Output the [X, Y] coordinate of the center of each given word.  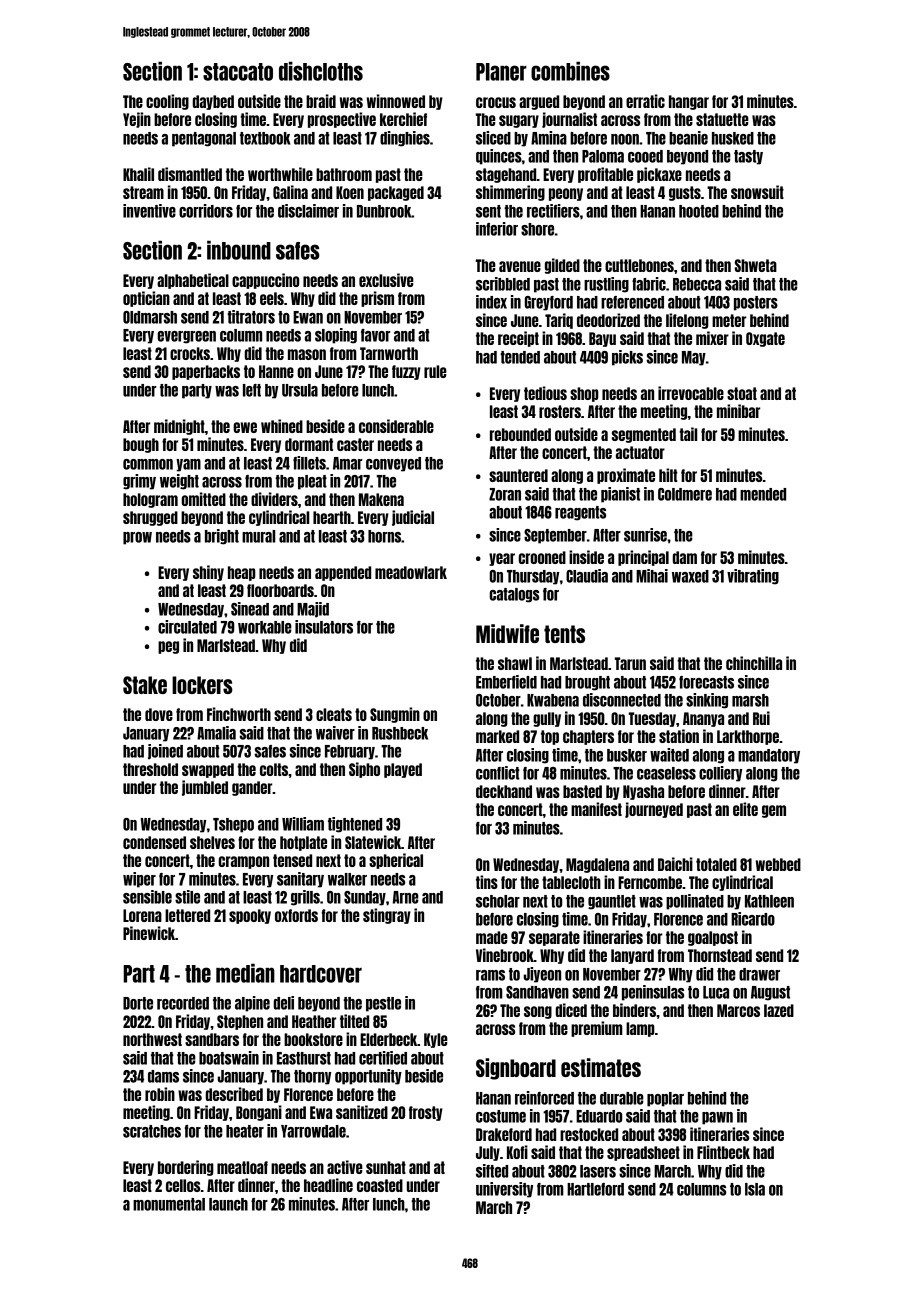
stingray [387, 916]
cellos [183, 1185]
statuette [722, 119]
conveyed [393, 464]
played [403, 770]
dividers [274, 499]
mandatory [769, 756]
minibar [738, 411]
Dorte [138, 1003]
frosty [426, 1113]
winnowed [396, 101]
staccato [238, 72]
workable [265, 627]
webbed [778, 864]
